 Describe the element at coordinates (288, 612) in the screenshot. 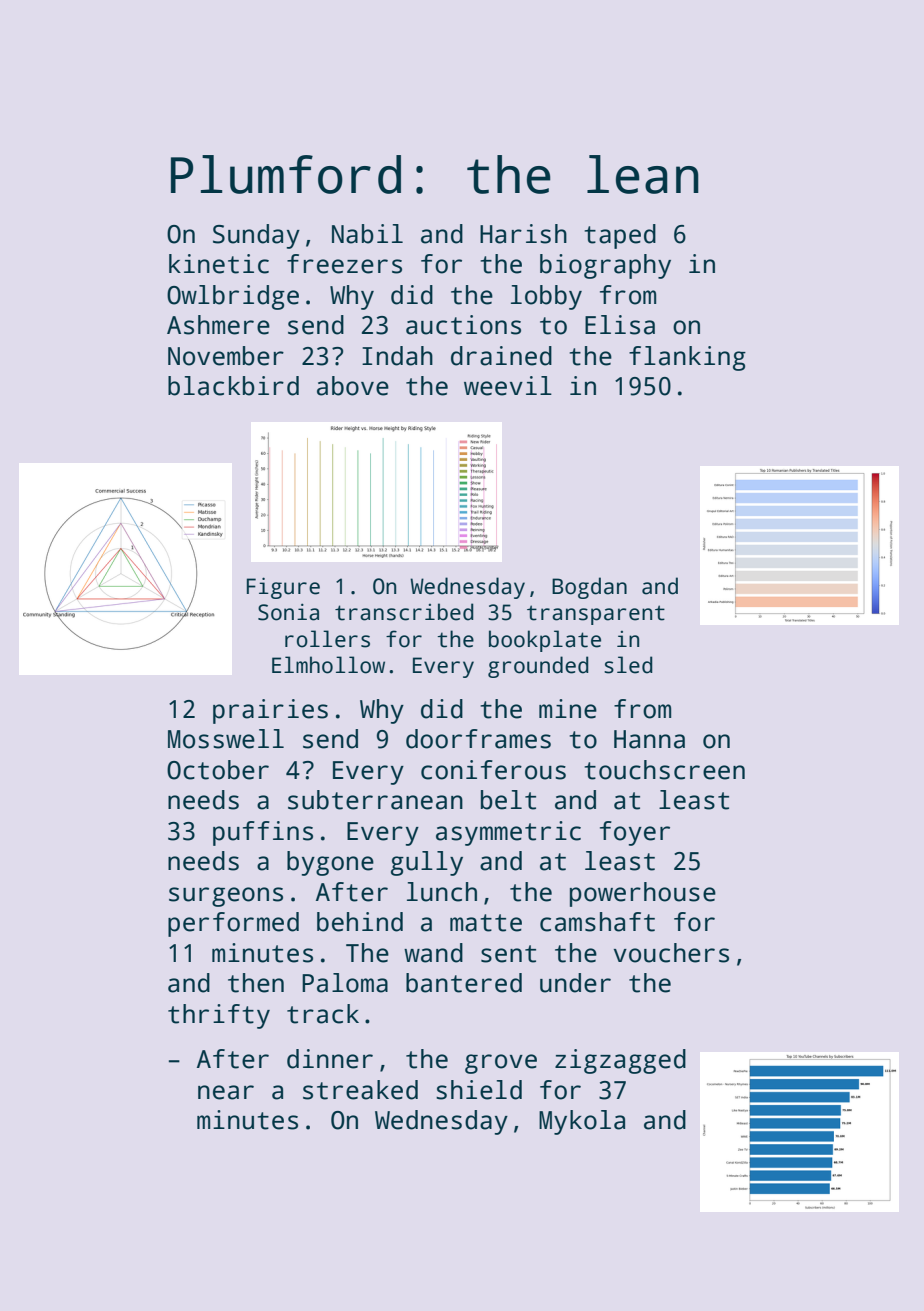

I see `Sonia` at that location.
